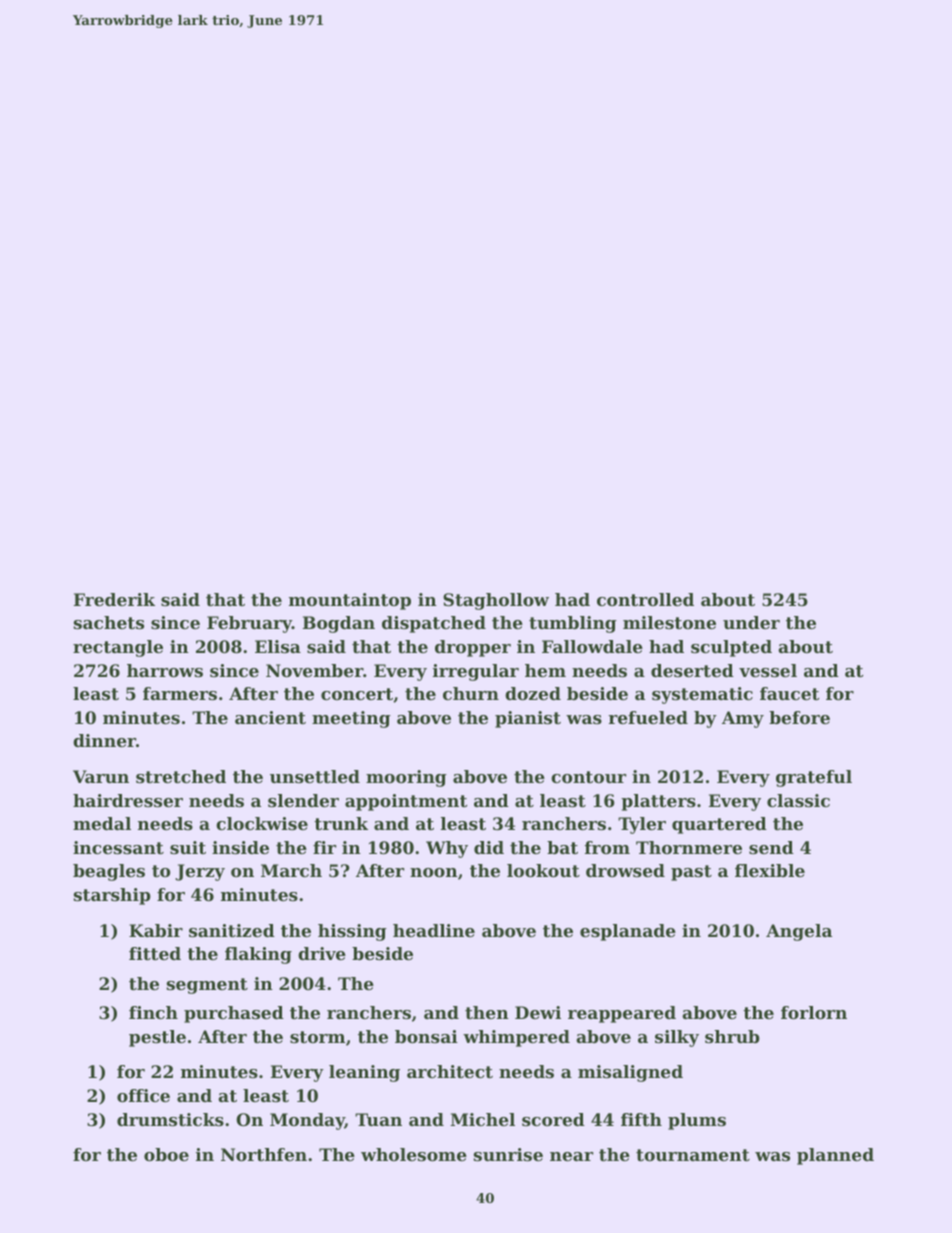  What do you see at coordinates (835, 1156) in the page?
I see `planned` at bounding box center [835, 1156].
